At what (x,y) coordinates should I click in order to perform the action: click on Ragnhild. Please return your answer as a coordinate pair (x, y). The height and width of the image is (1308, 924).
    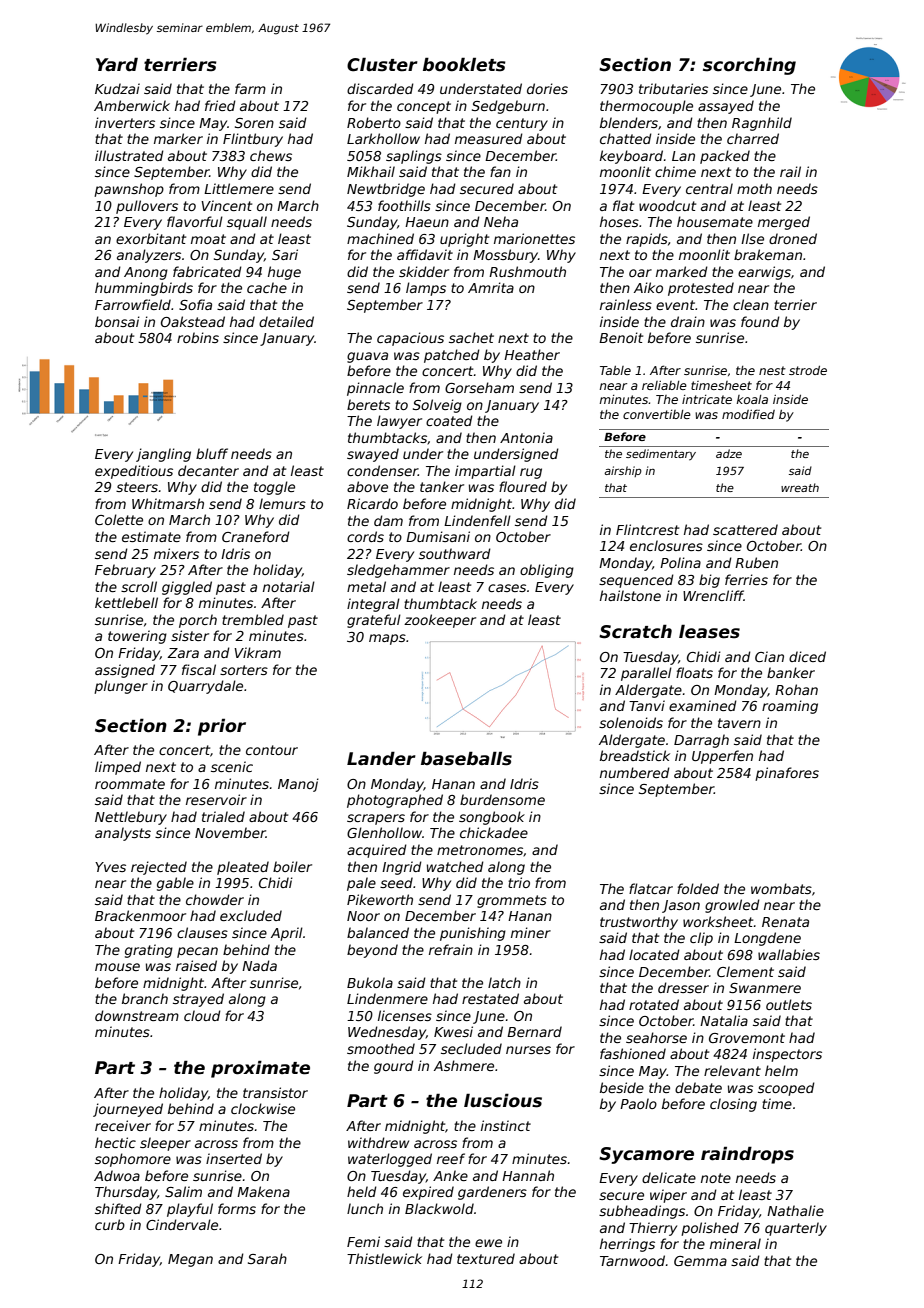
    Looking at the image, I should click on (762, 124).
